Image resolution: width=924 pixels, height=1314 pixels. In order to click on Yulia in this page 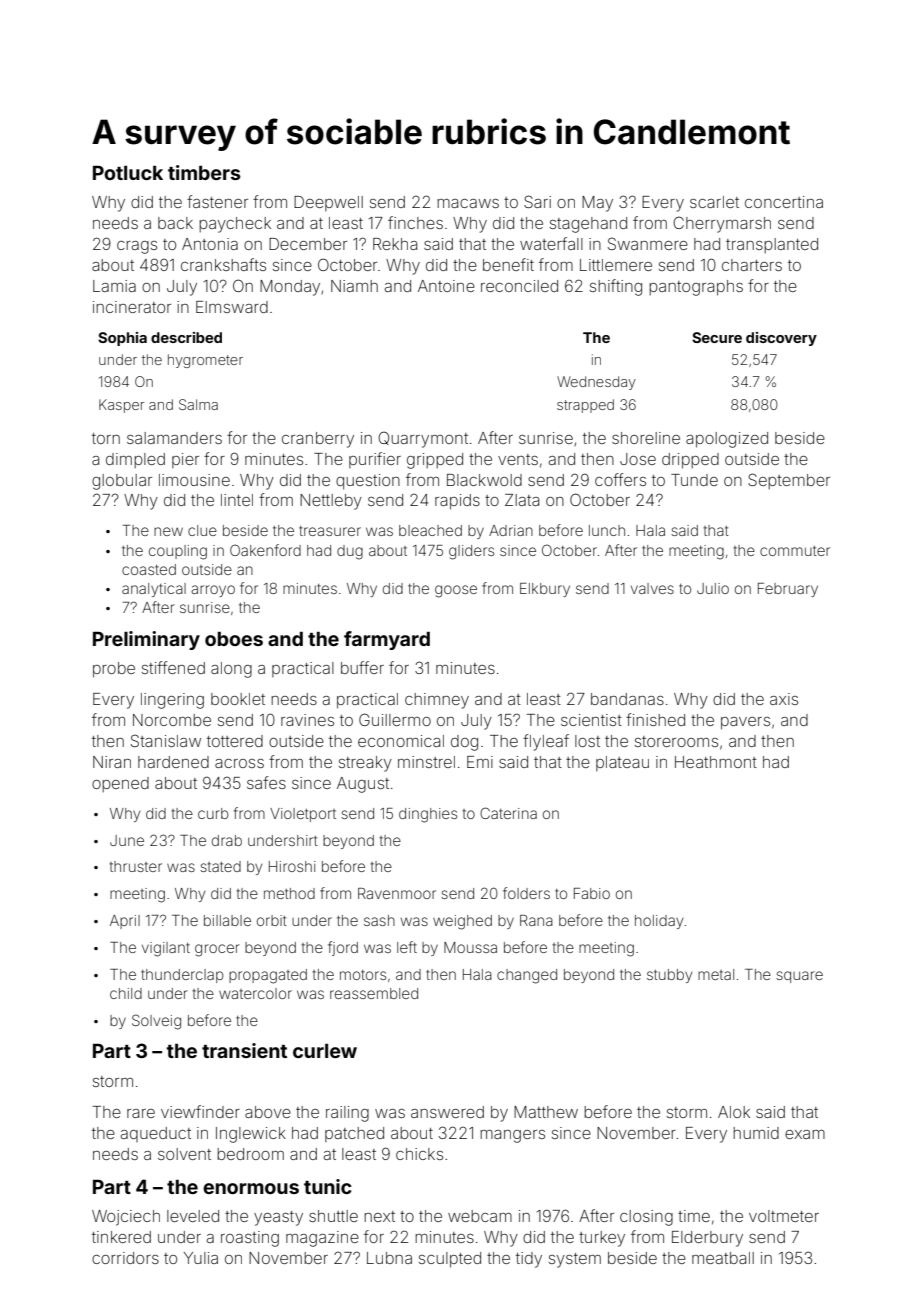, I will do `click(201, 1258)`.
